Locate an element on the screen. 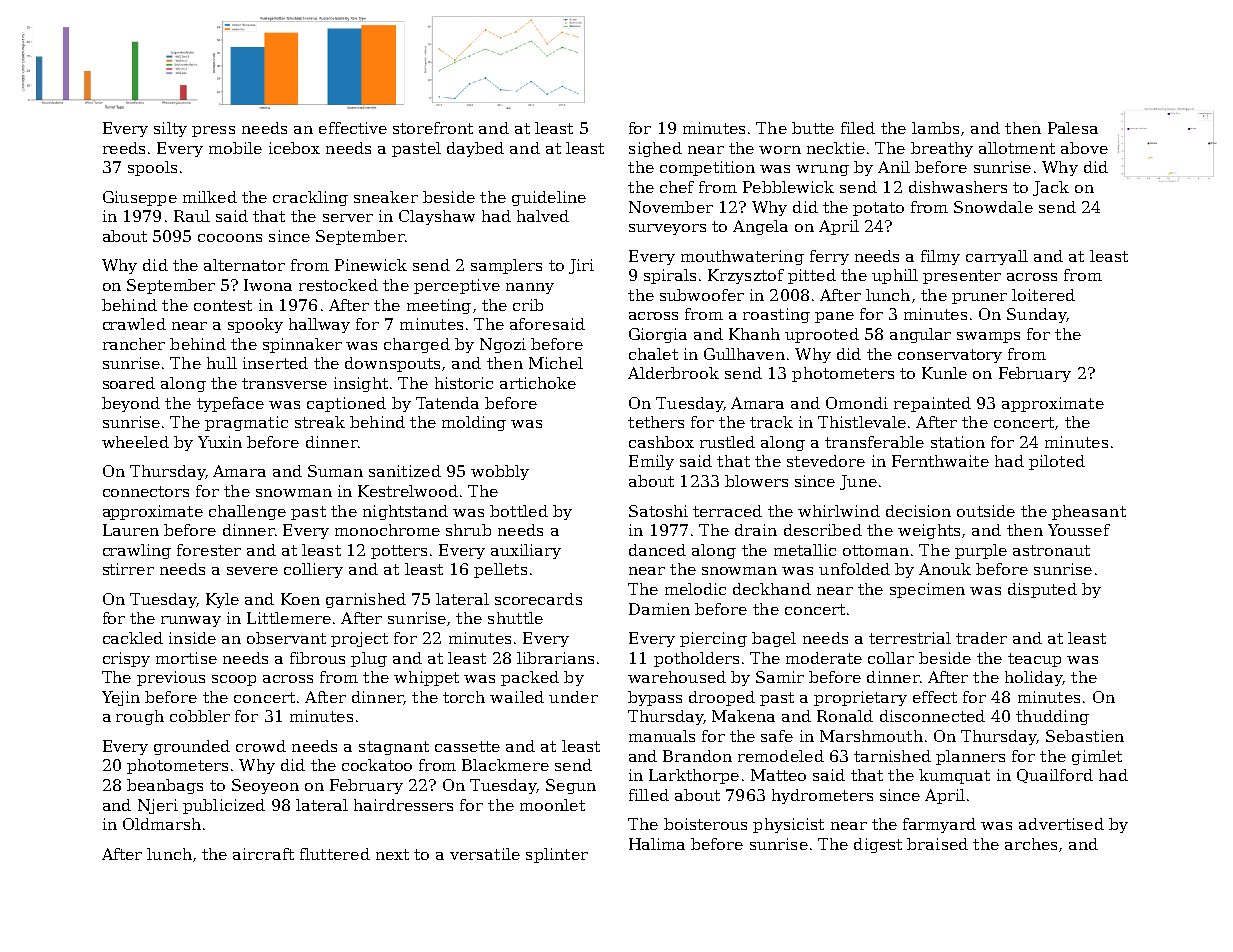 The height and width of the screenshot is (952, 1233). Suman is located at coordinates (335, 471).
